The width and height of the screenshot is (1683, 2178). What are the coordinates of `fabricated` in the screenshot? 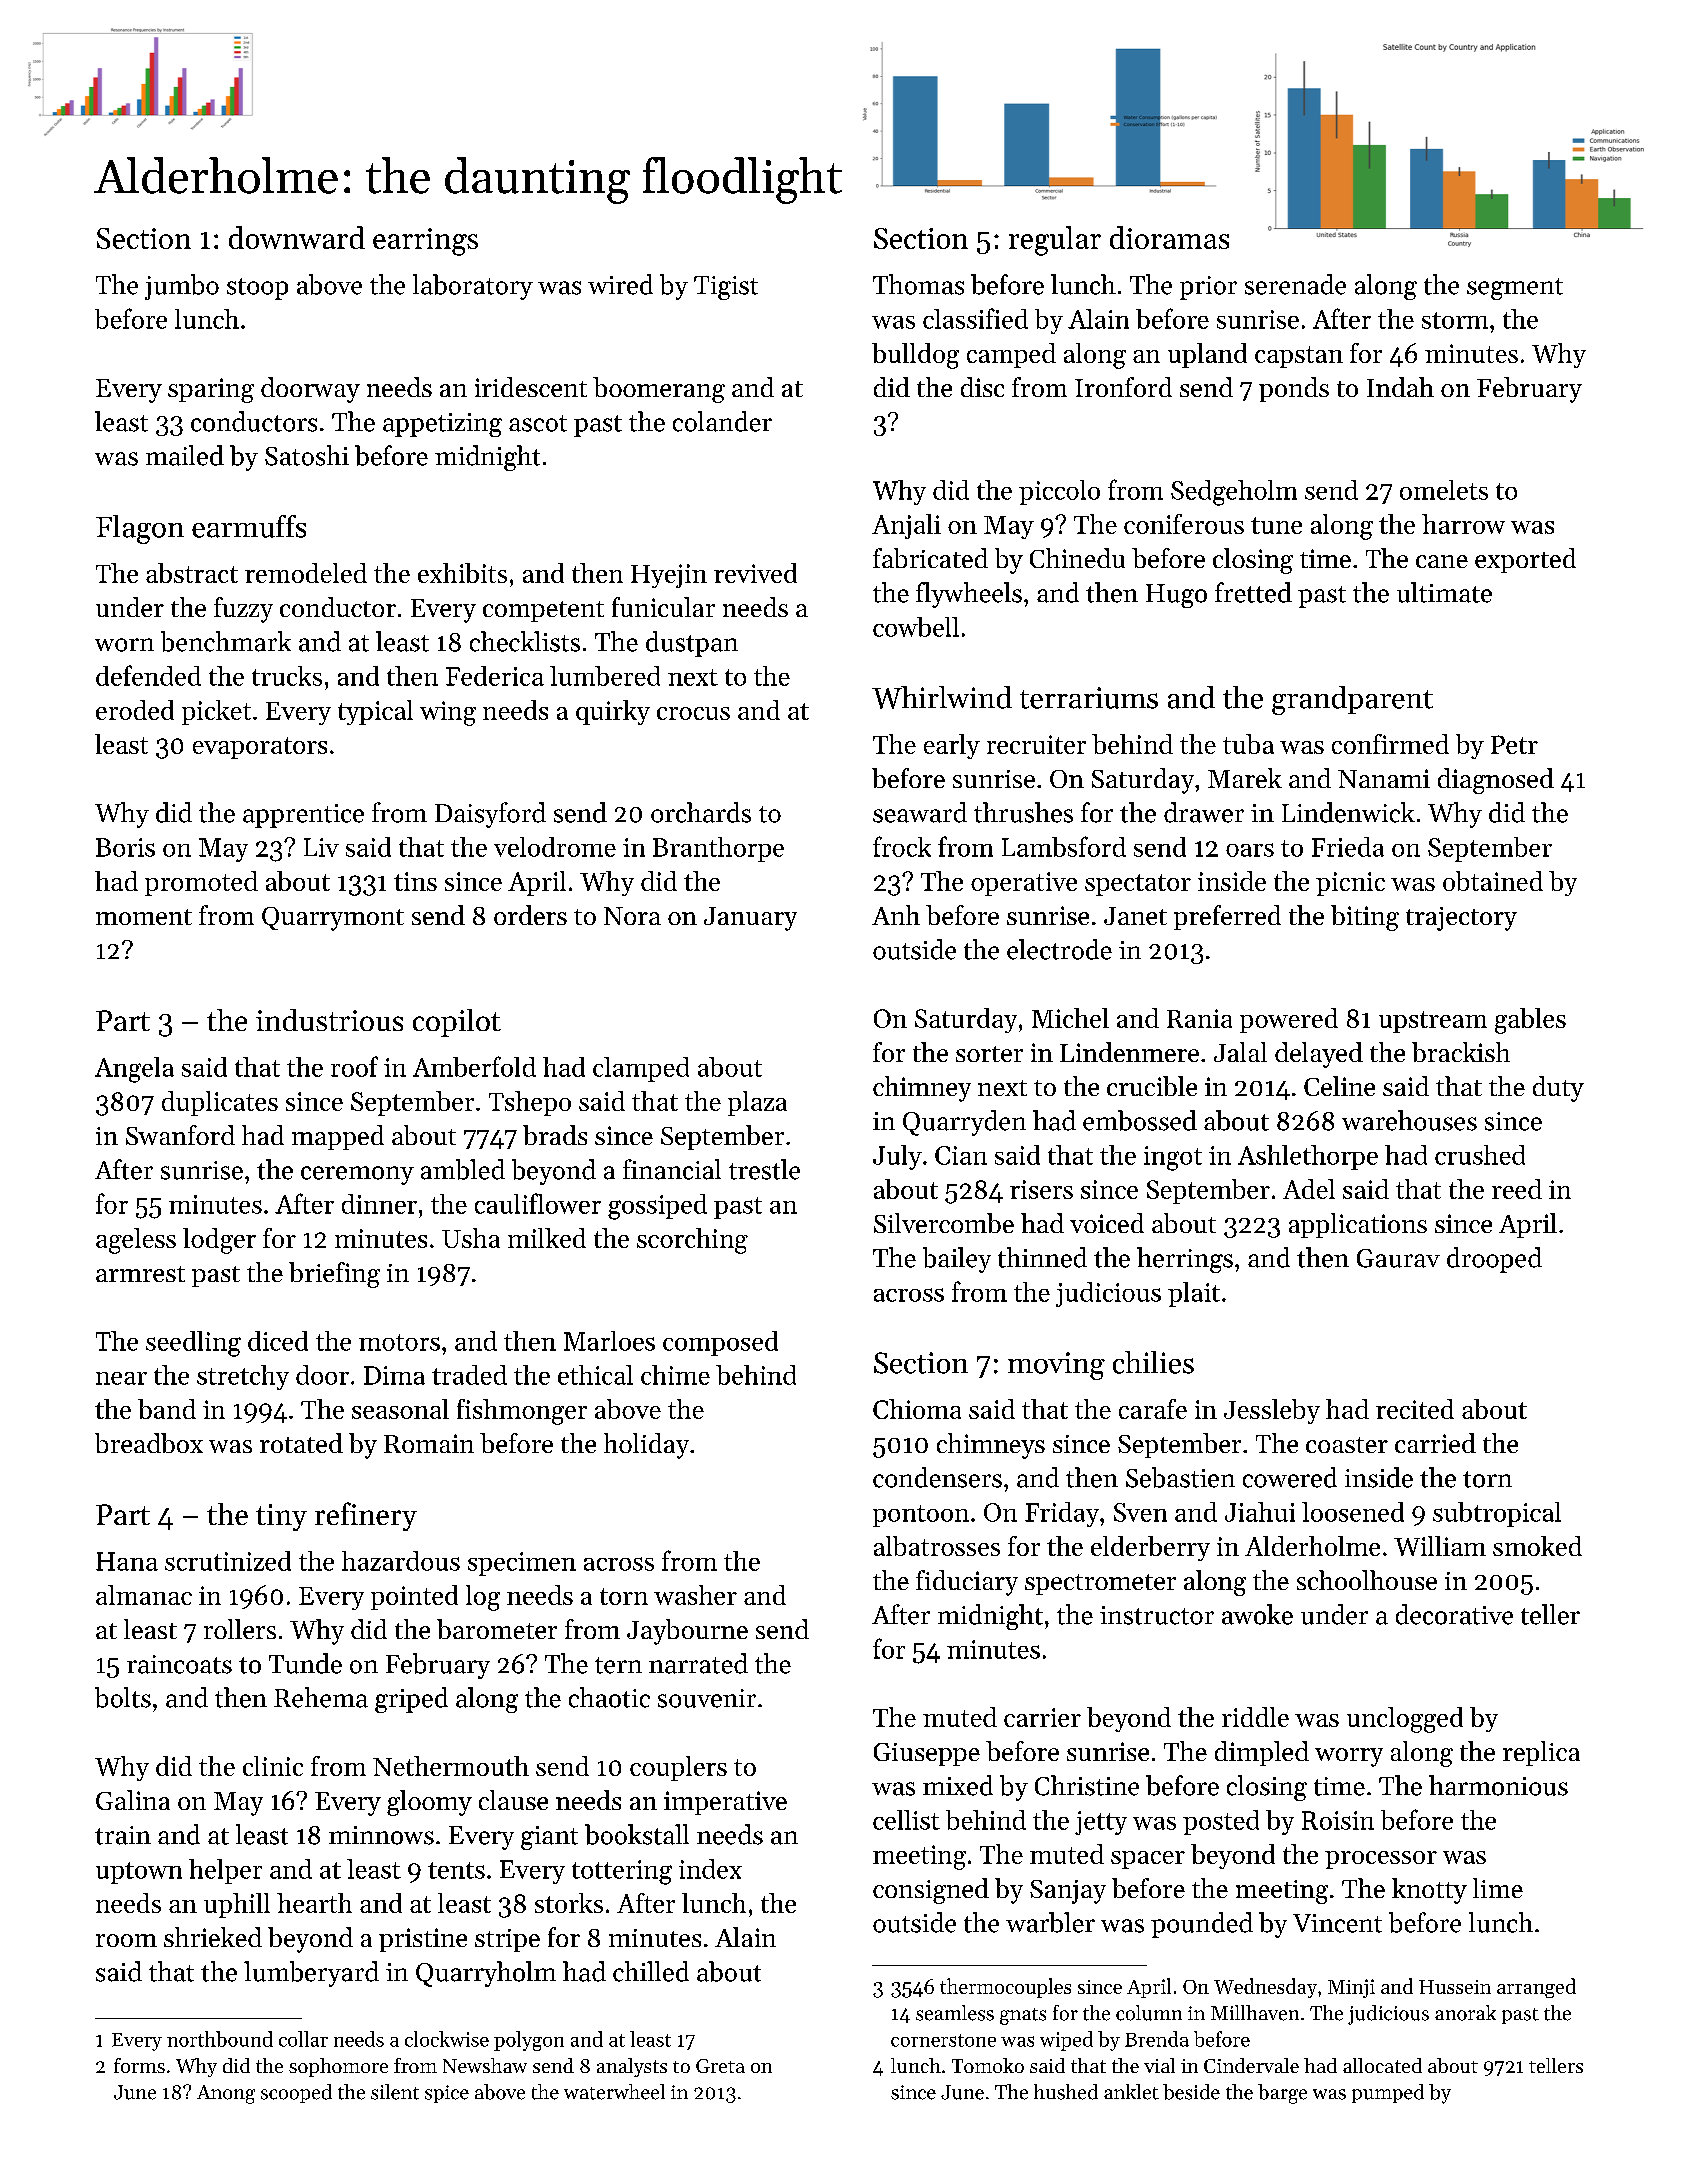 It's located at (930, 558).
